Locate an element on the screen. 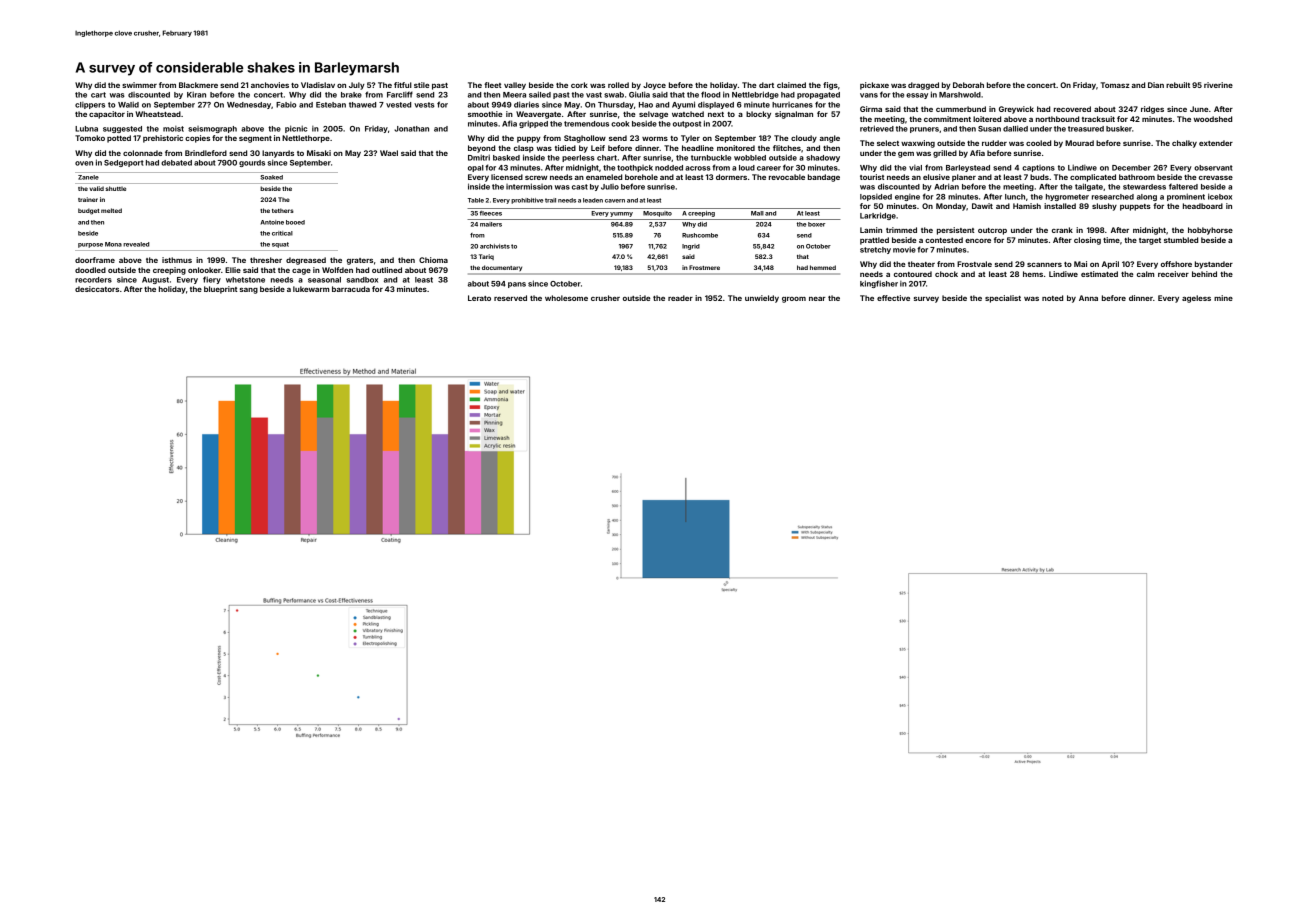 The height and width of the screenshot is (924, 1308). desiccators is located at coordinates (97, 289).
